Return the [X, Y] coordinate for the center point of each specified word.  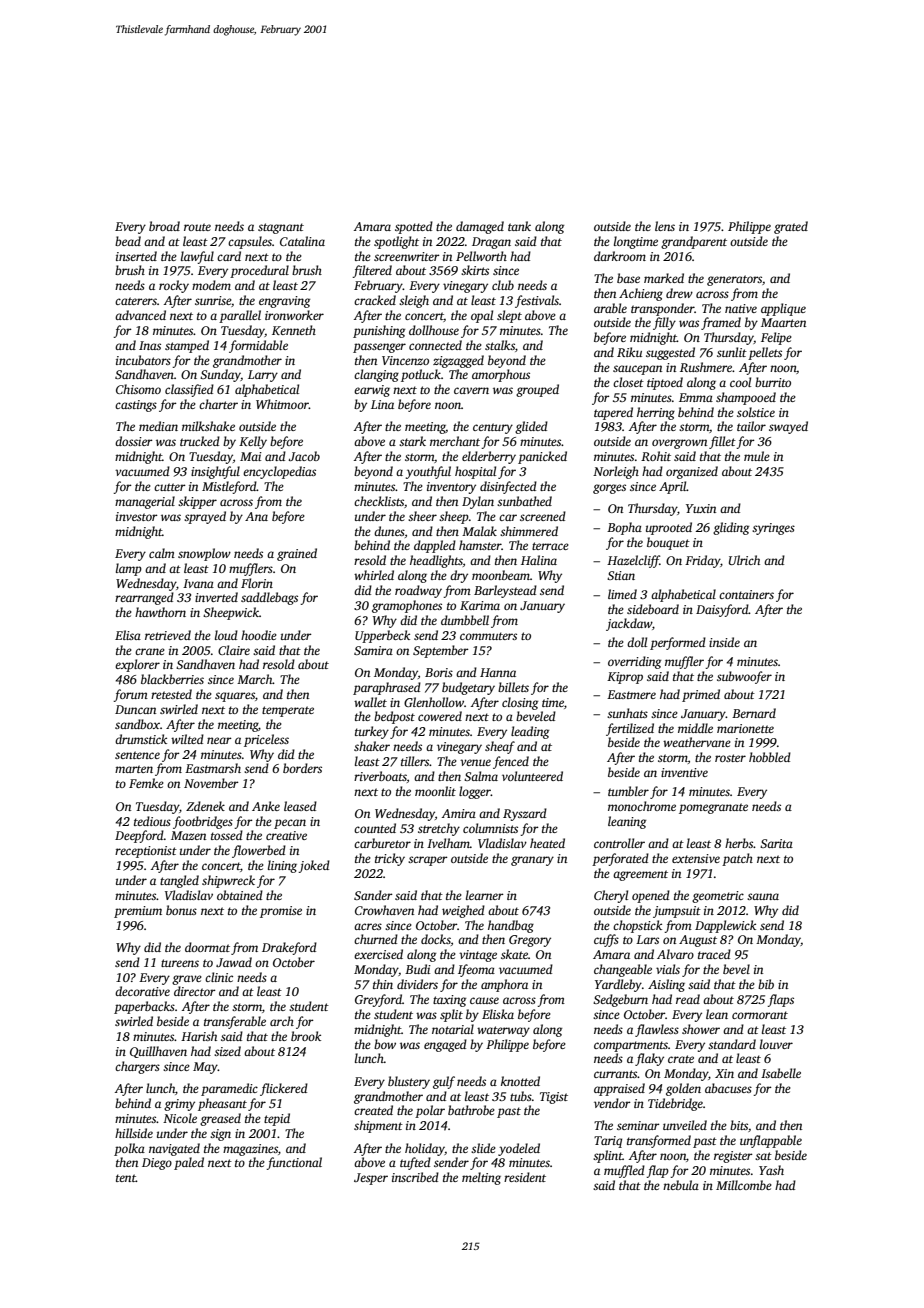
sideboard [653, 609]
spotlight [396, 242]
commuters [488, 636]
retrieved [168, 635]
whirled [374, 575]
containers [746, 594]
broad [164, 226]
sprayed [205, 517]
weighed [463, 911]
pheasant [222, 1104]
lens [665, 226]
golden [683, 1089]
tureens [180, 963]
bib [766, 984]
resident [525, 1177]
